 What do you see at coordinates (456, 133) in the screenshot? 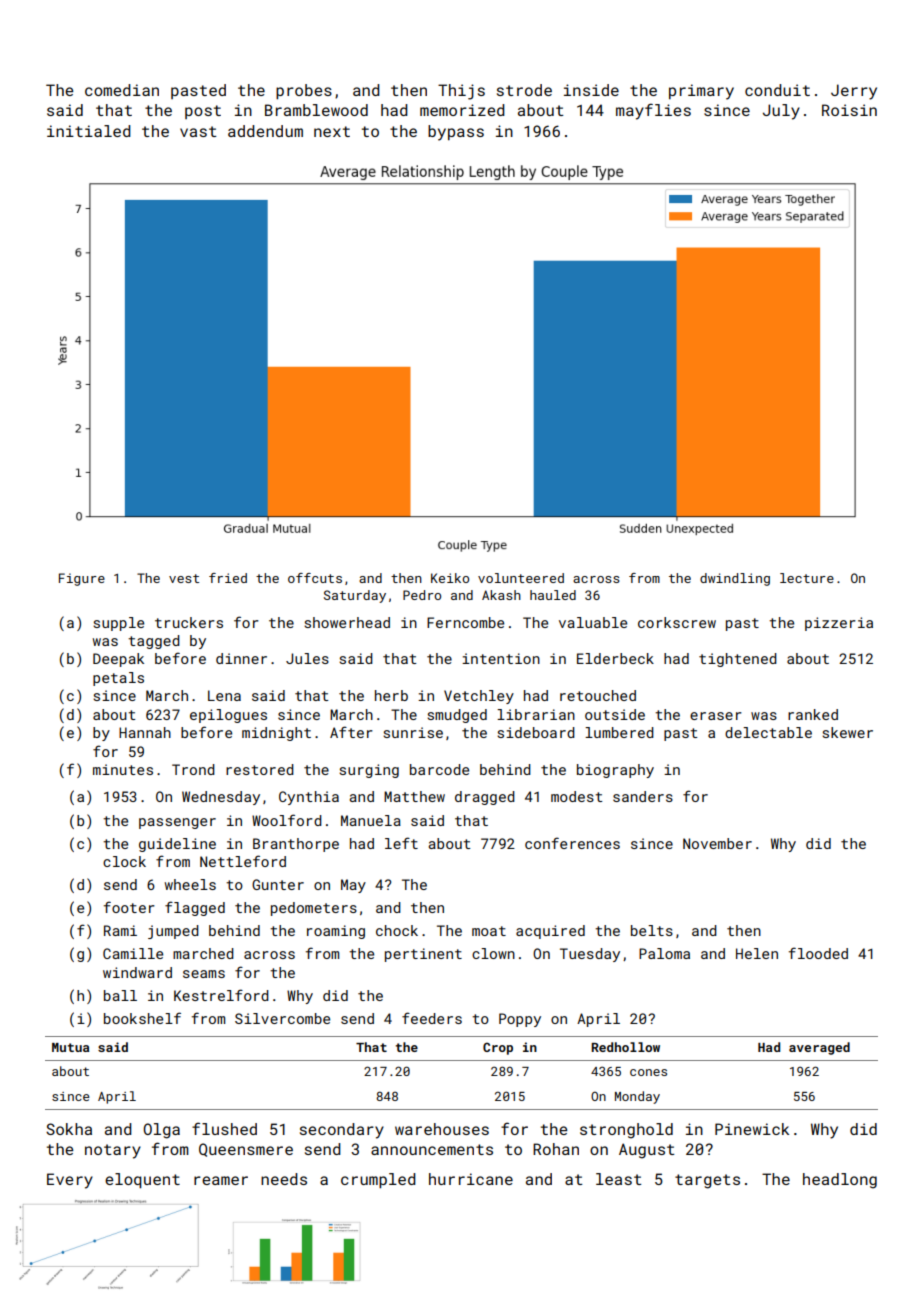
I see `bypass` at bounding box center [456, 133].
